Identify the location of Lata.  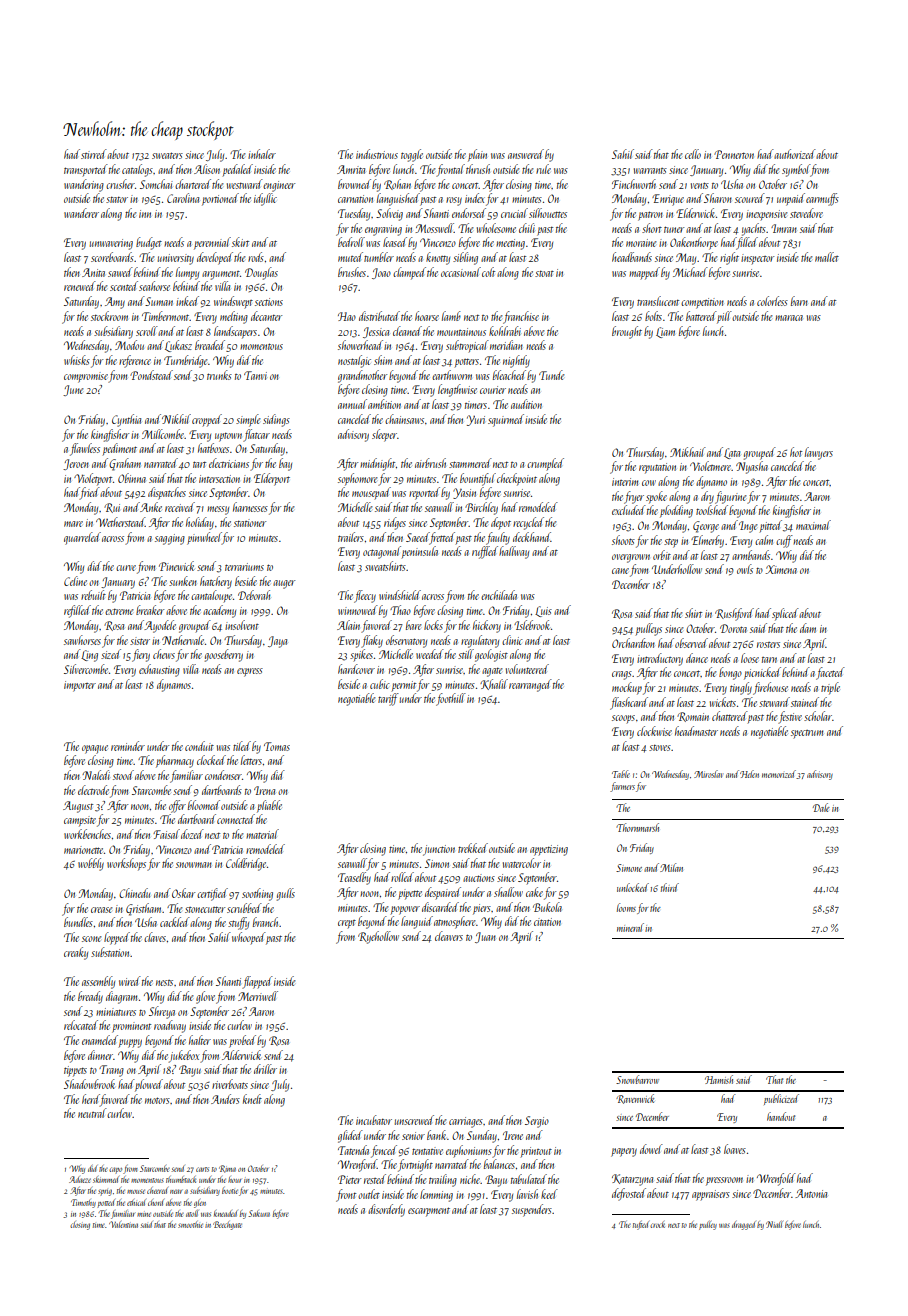
(732, 453).
